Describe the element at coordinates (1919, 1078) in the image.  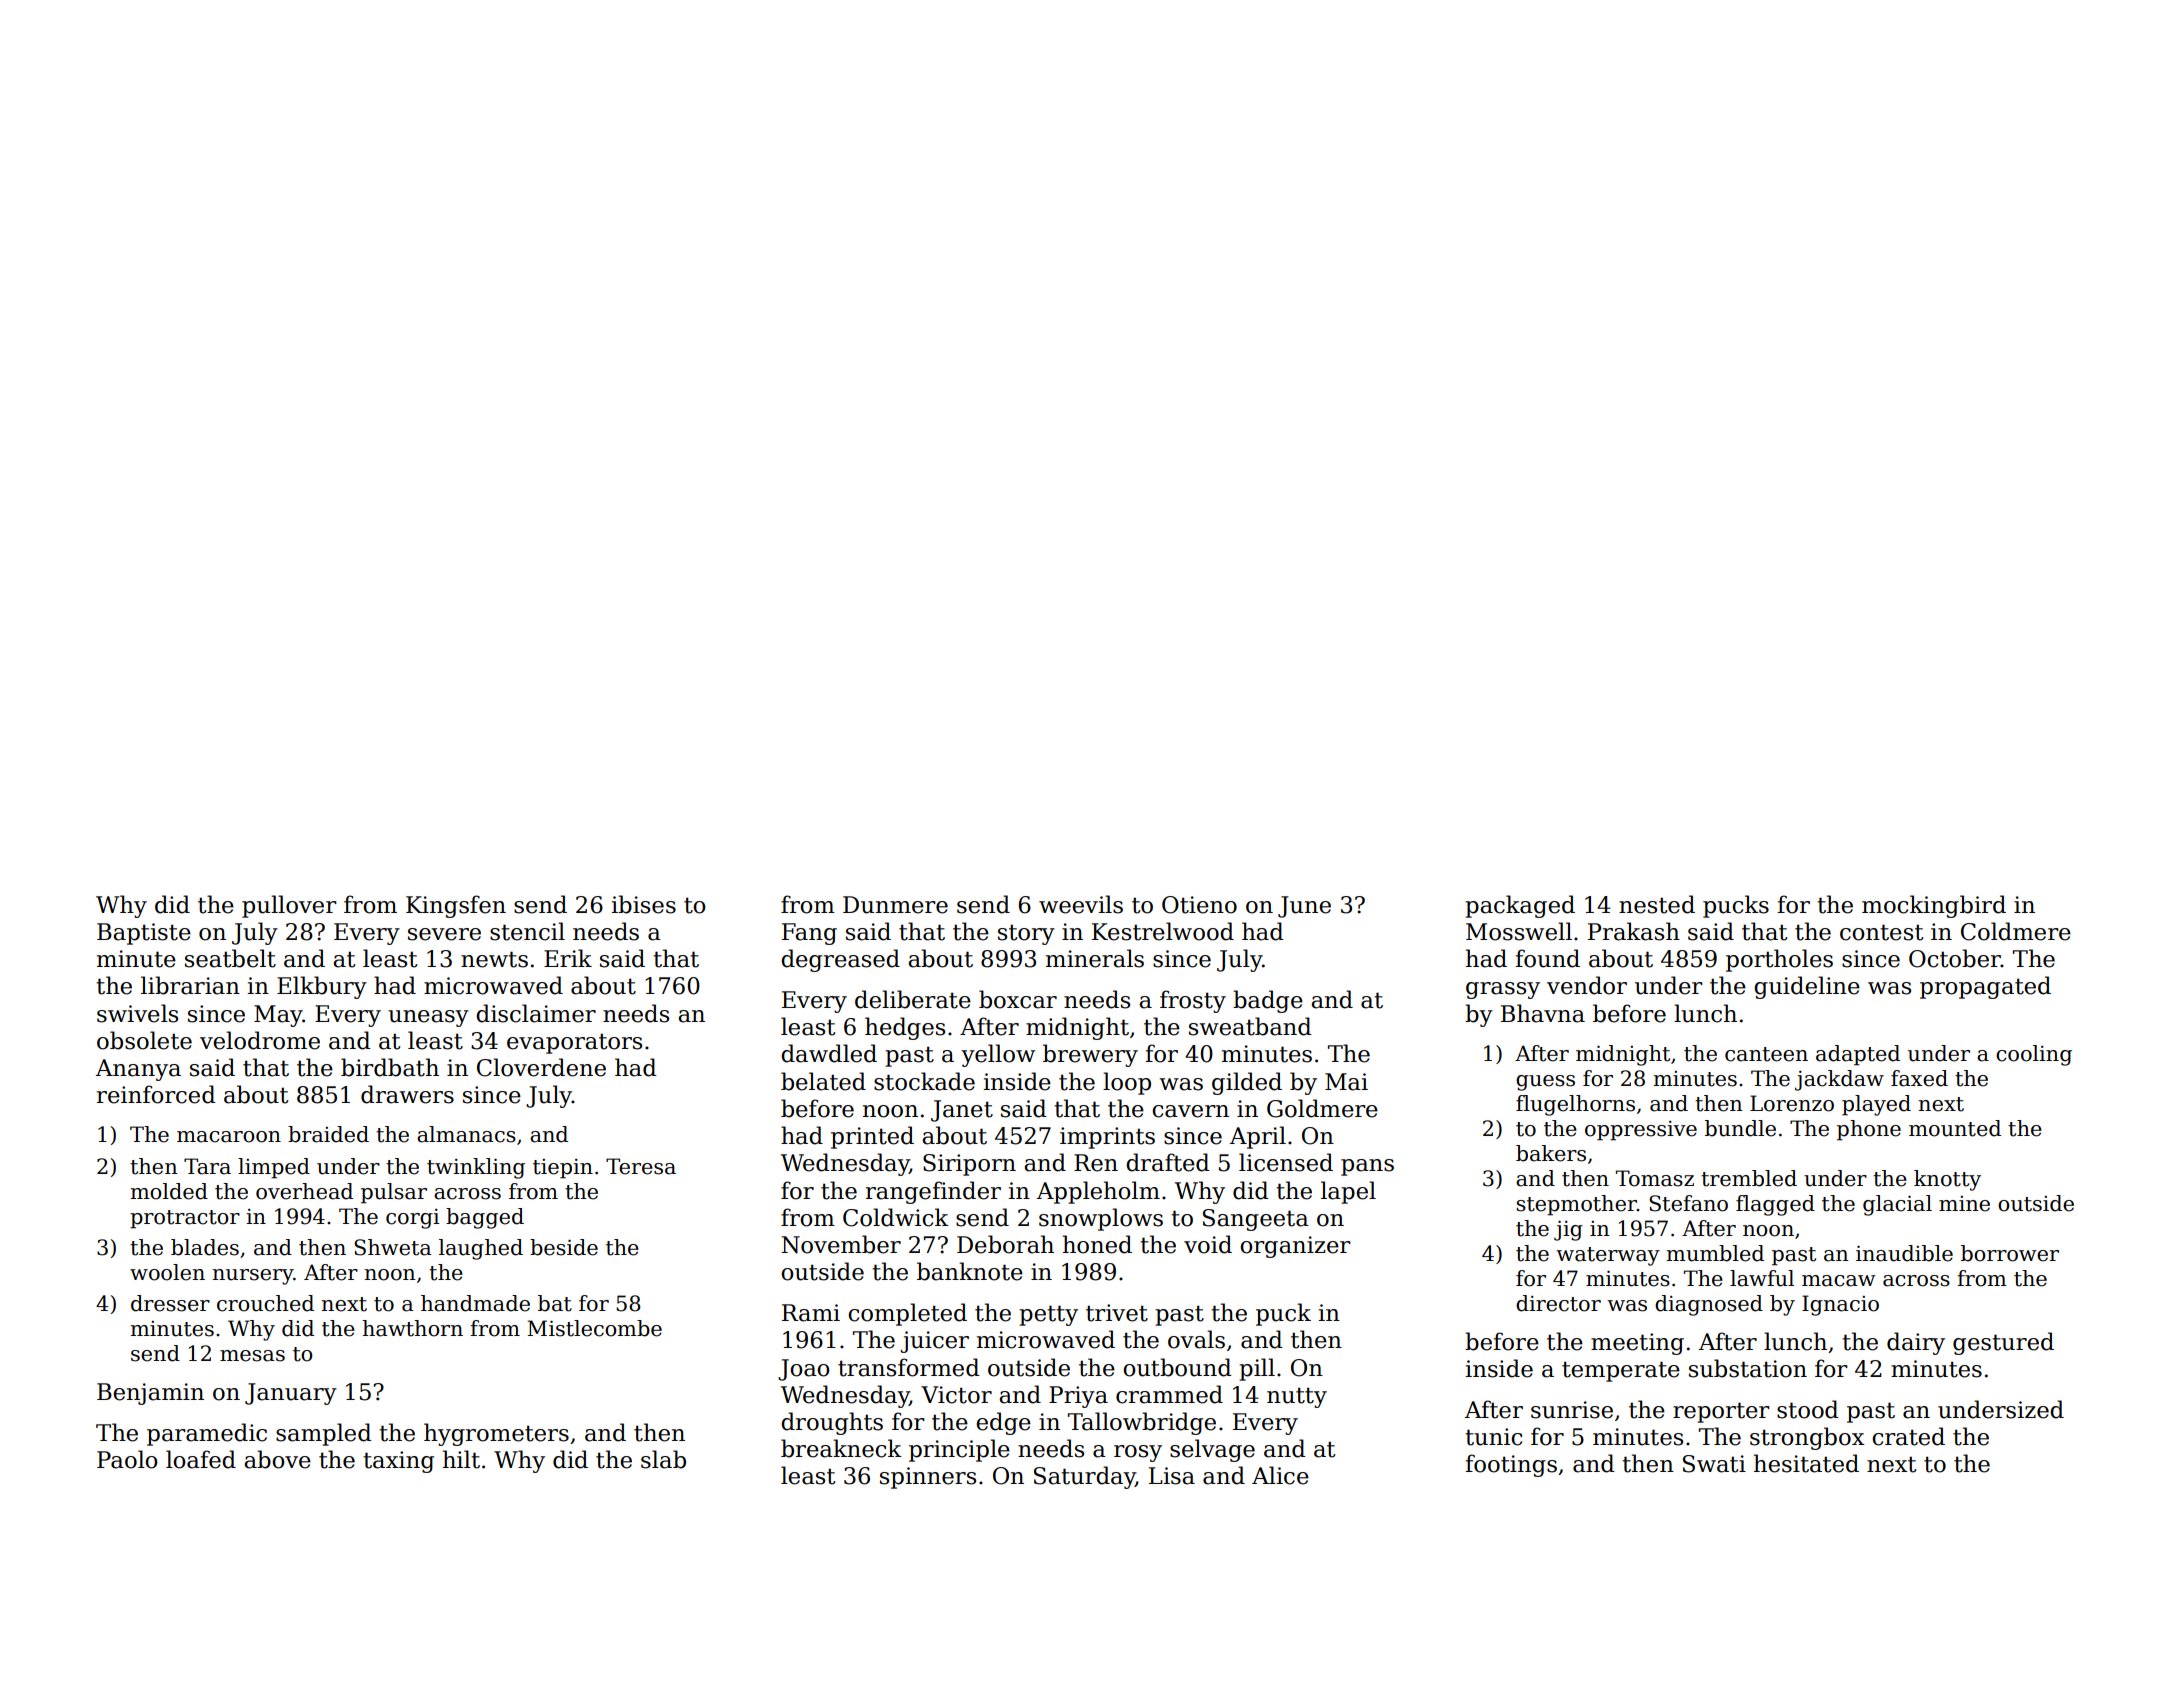
I see `faxed` at that location.
